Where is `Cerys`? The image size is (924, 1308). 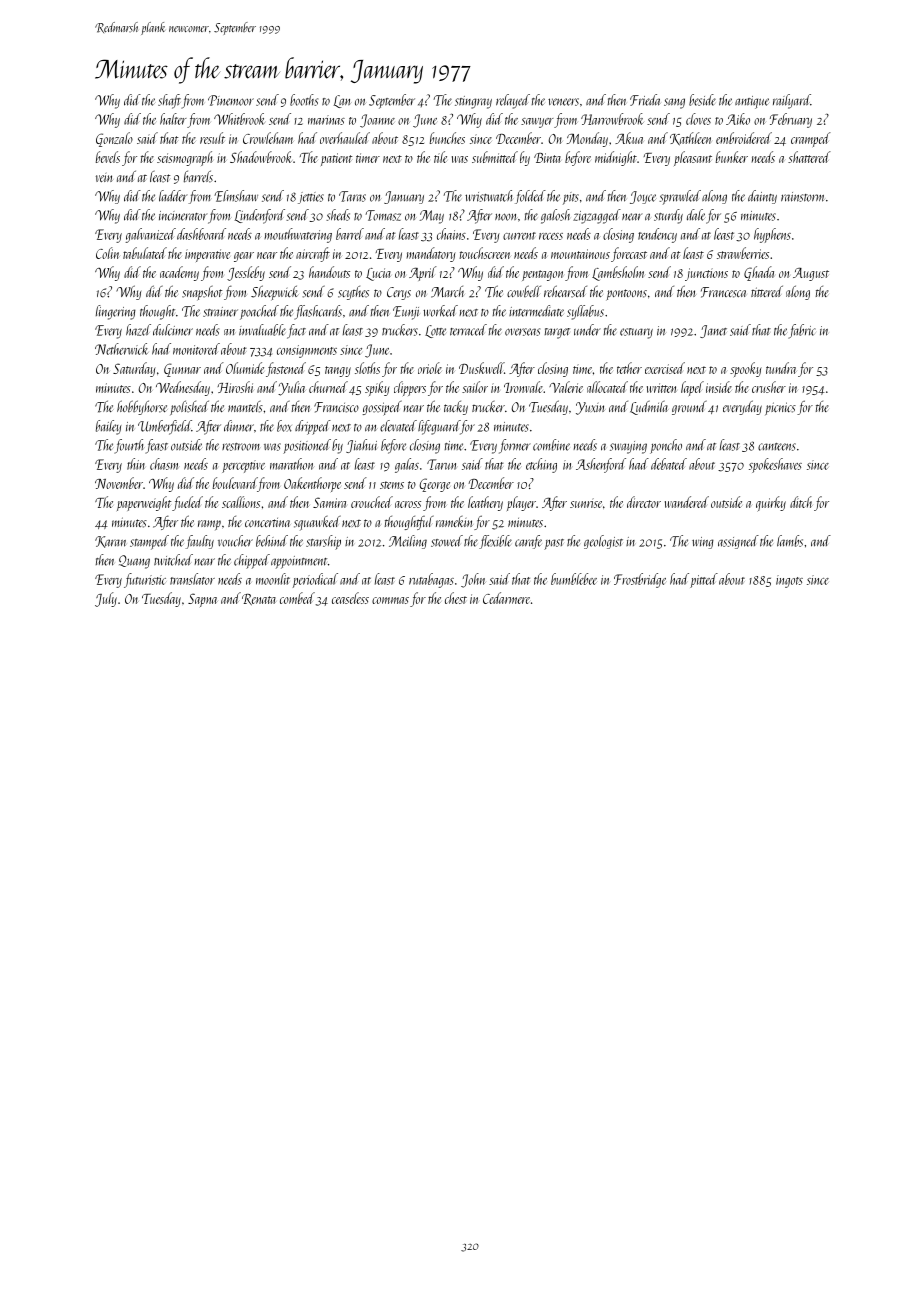
Cerys is located at coordinates (399, 293).
